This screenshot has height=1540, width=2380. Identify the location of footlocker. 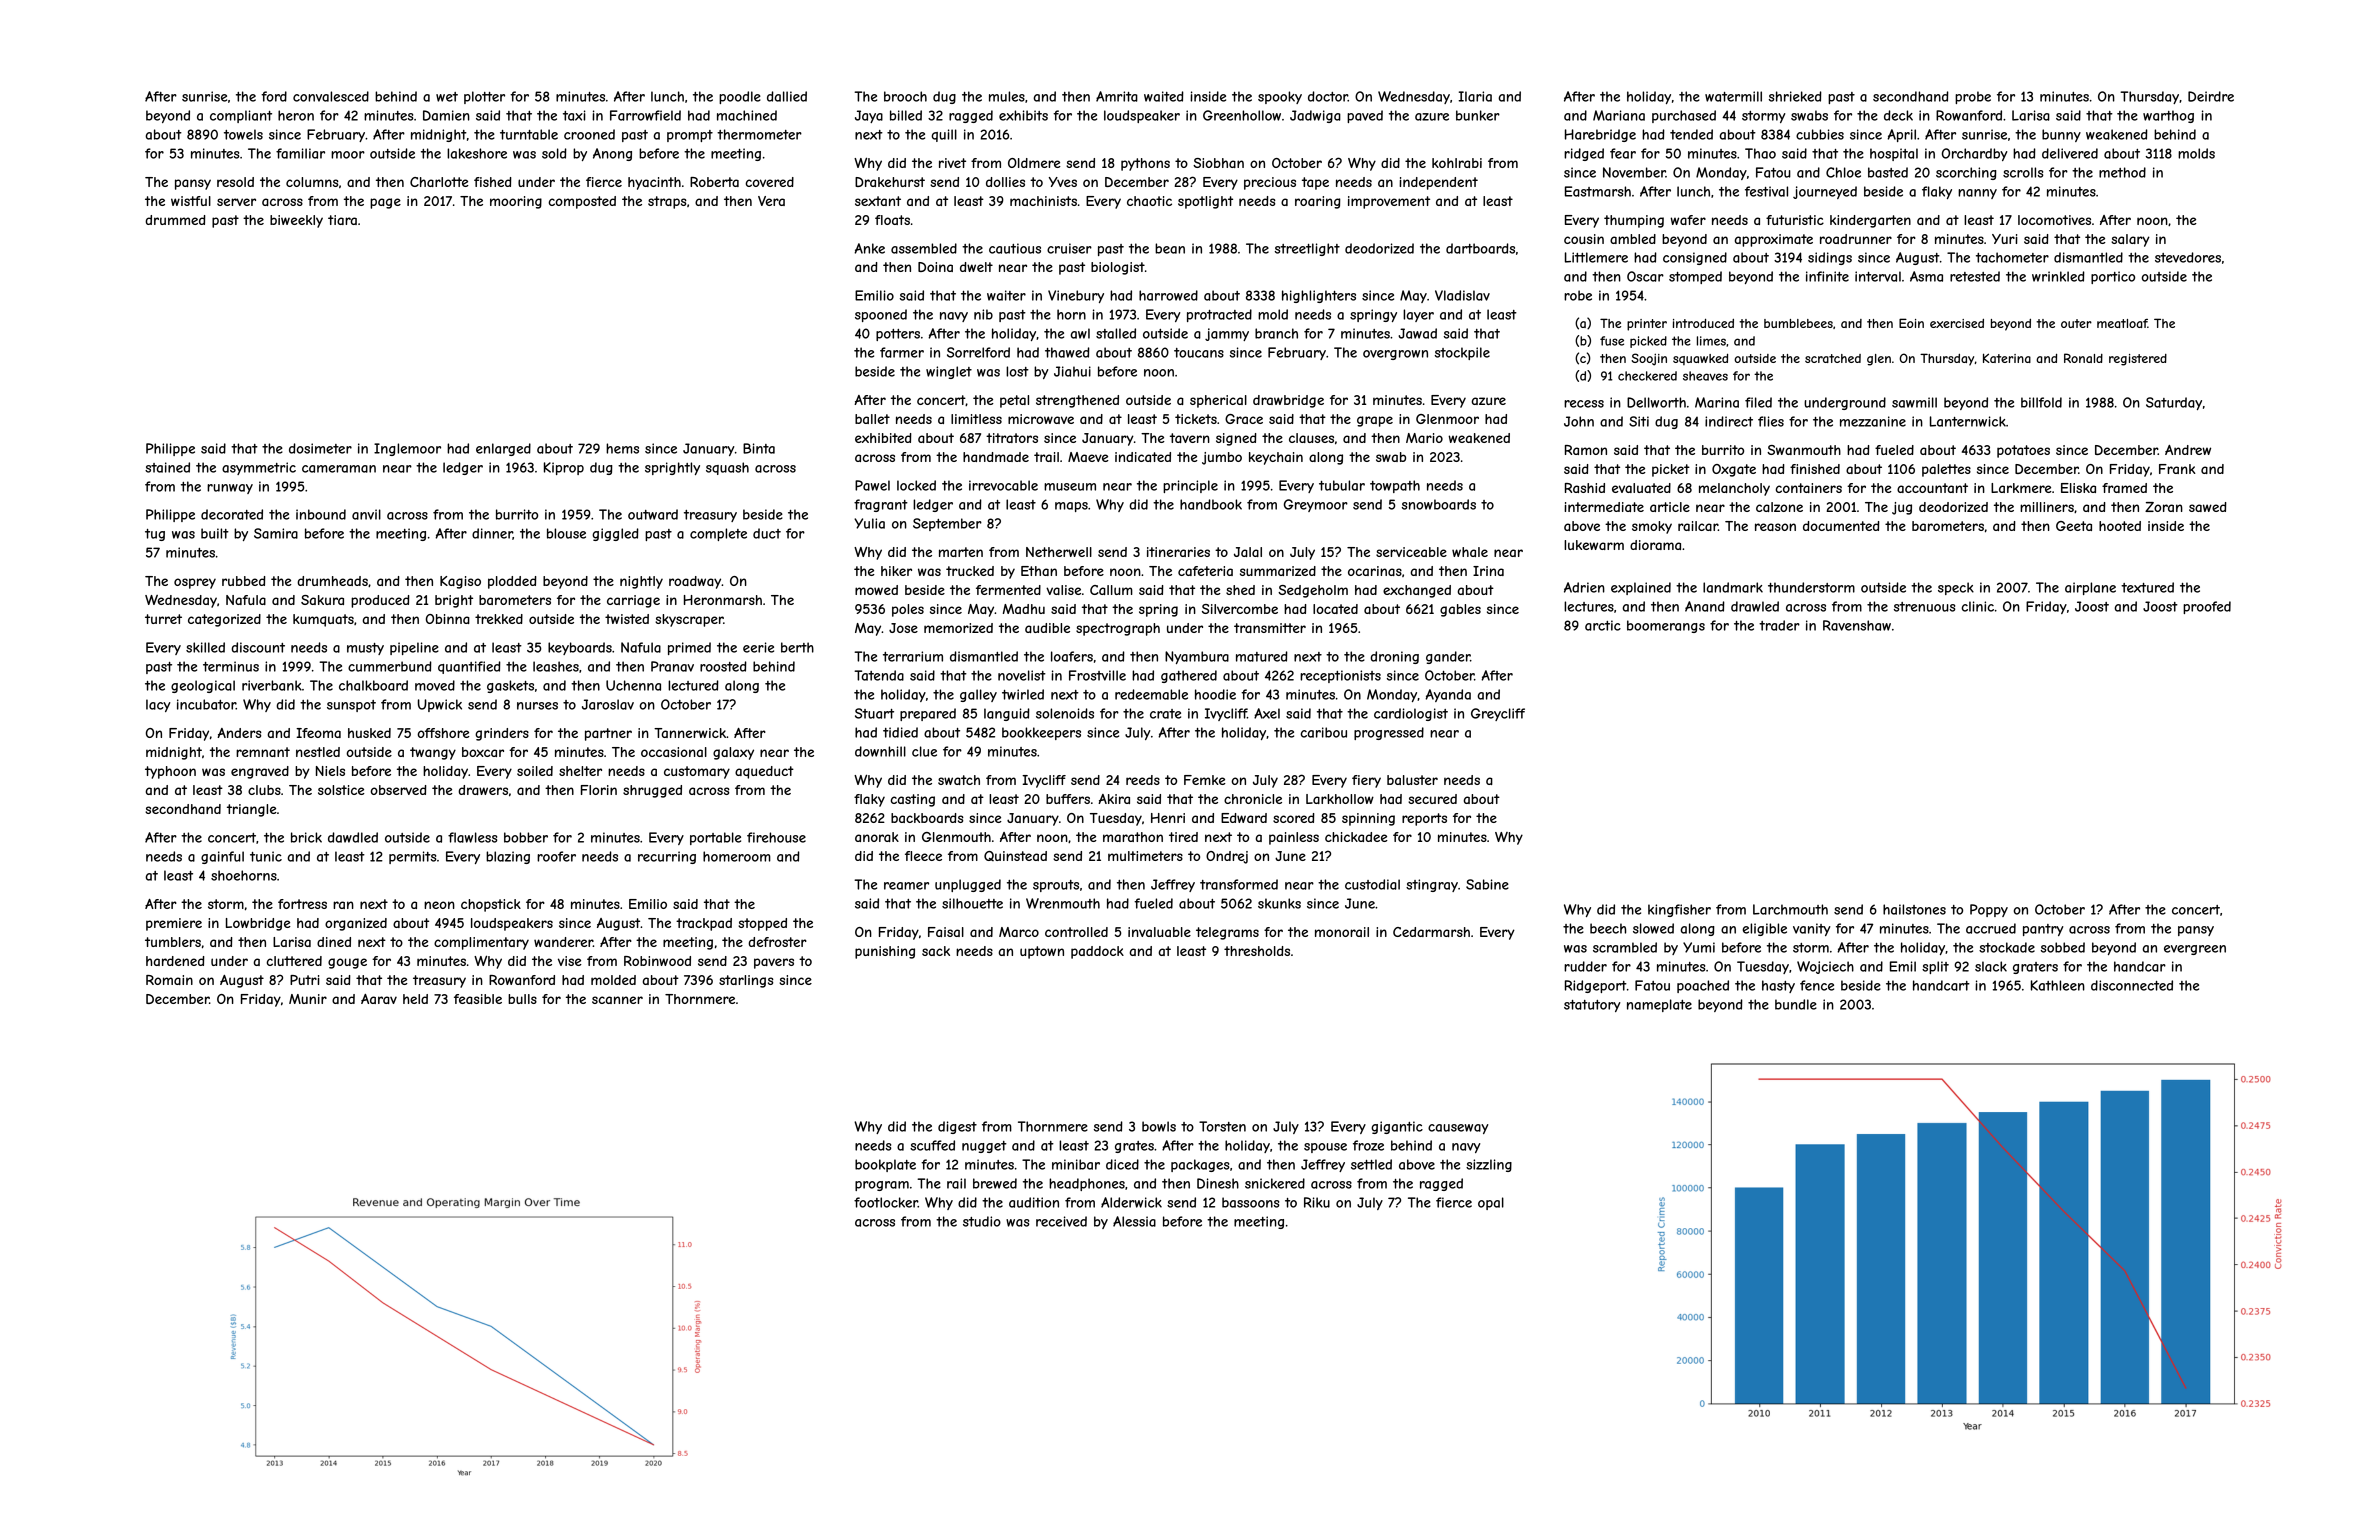
(886, 1202).
